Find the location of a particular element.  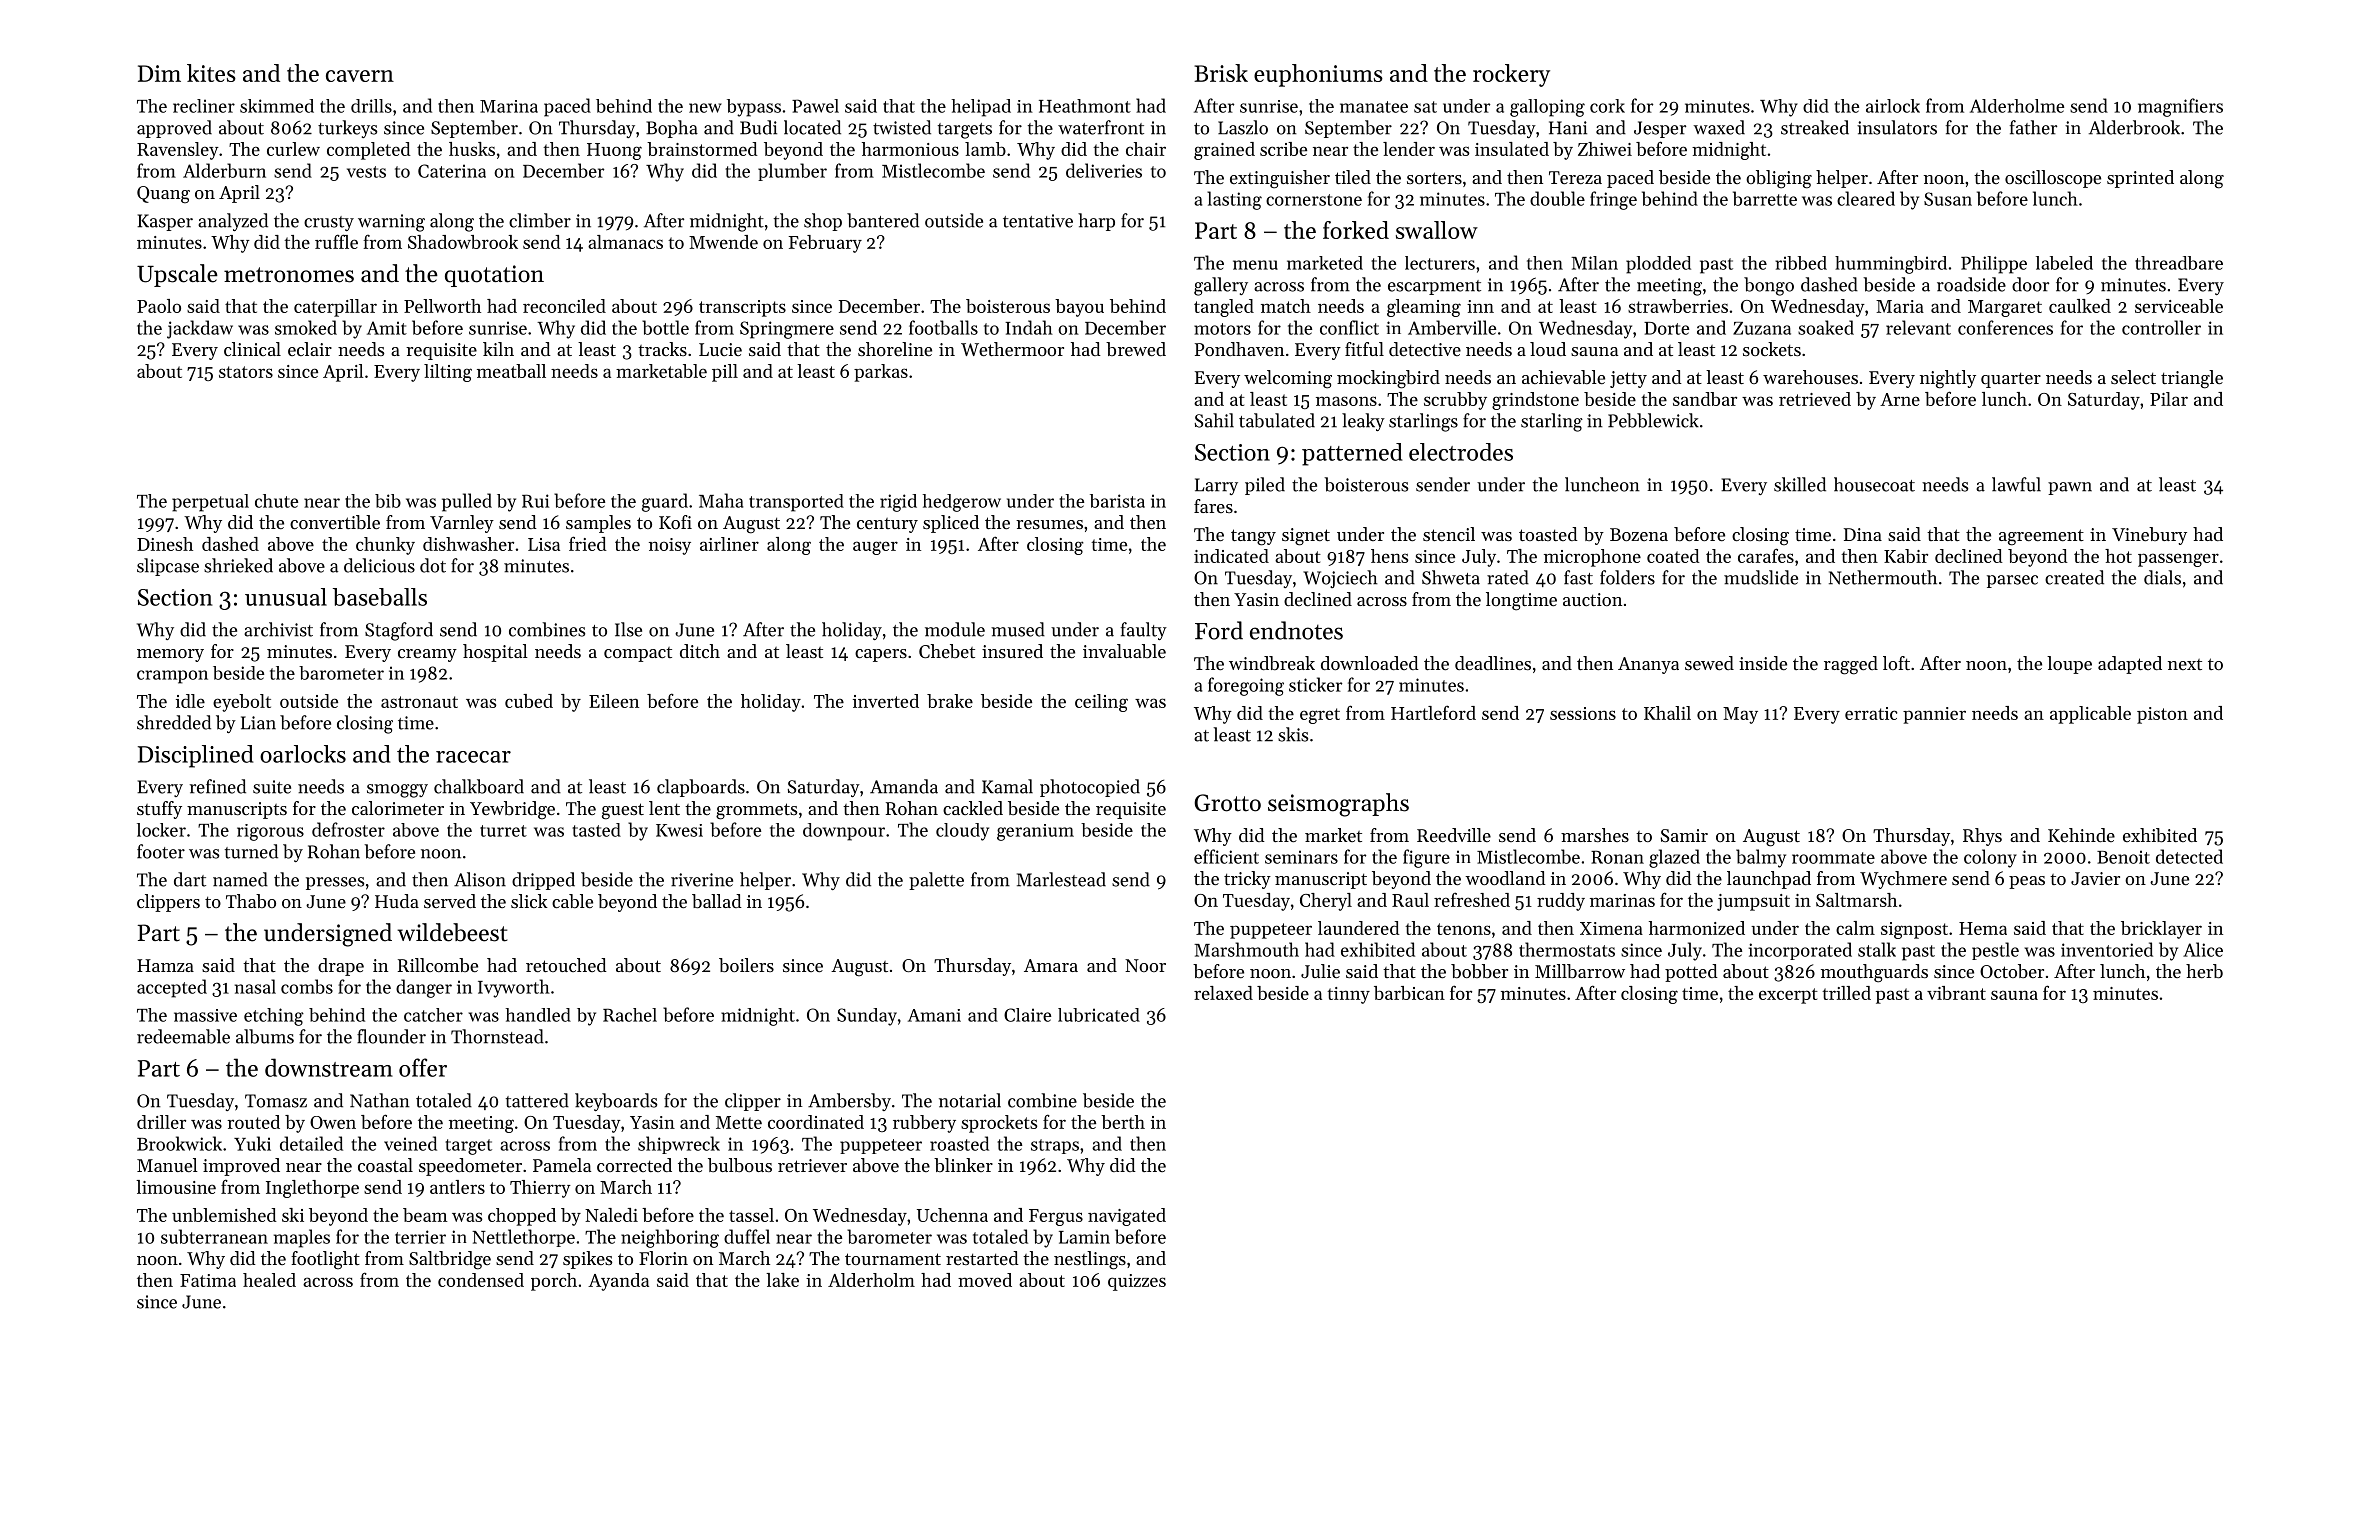

piled is located at coordinates (1265, 486).
